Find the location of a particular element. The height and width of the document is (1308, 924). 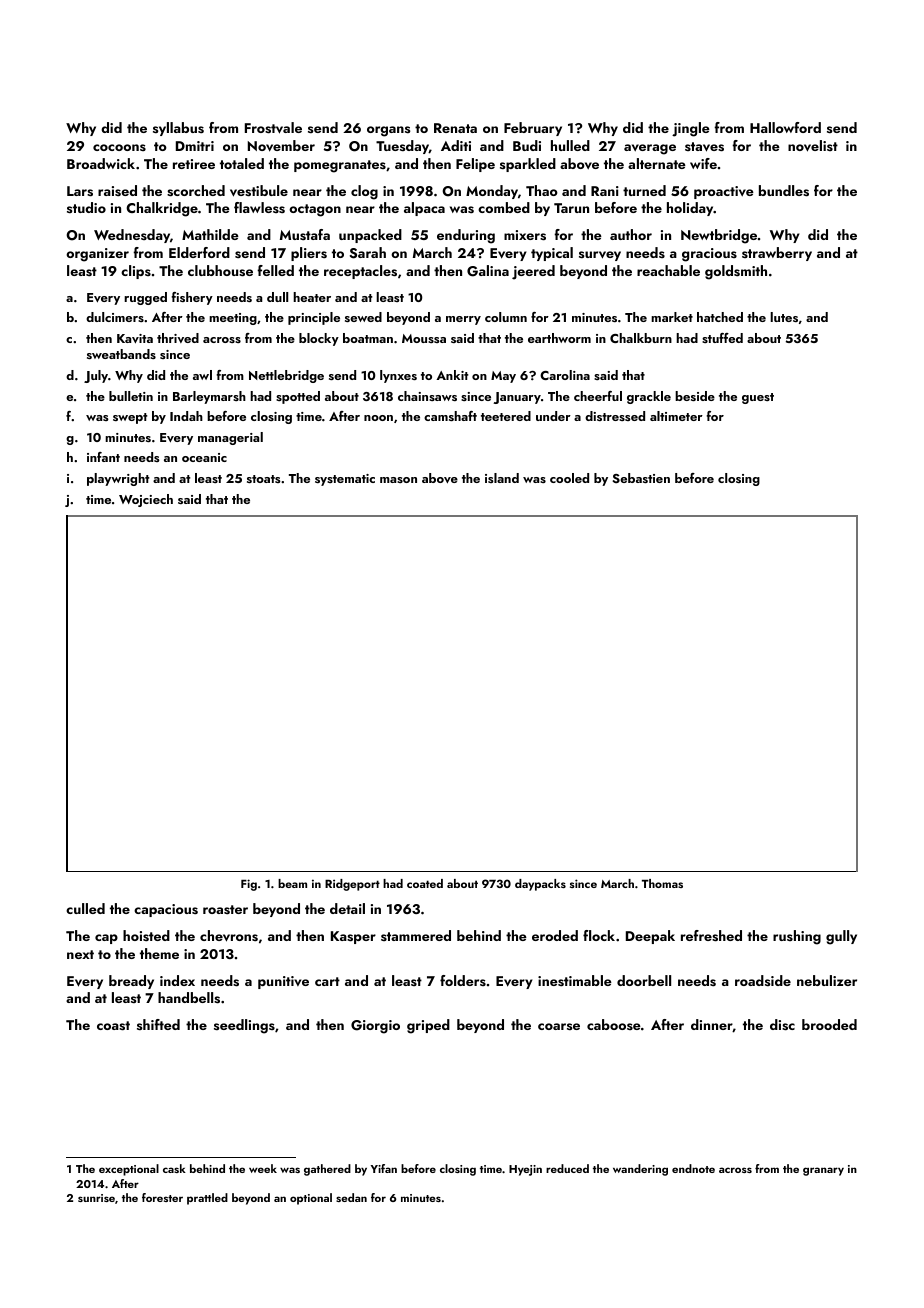

Hallowford is located at coordinates (785, 127).
